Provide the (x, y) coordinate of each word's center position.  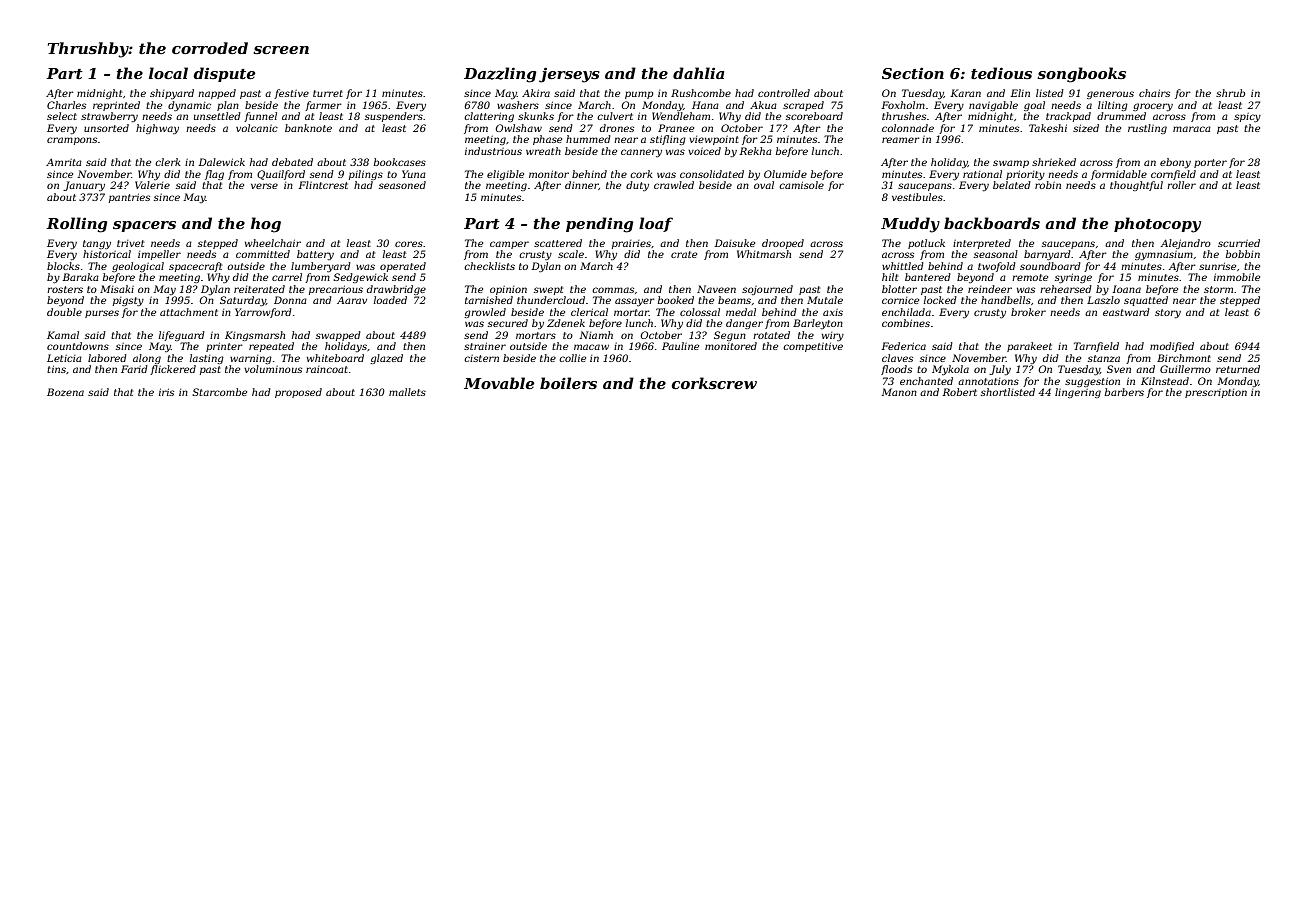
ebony (1175, 163)
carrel (287, 277)
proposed (298, 393)
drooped (783, 244)
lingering (1078, 393)
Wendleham (681, 116)
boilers (568, 383)
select (62, 116)
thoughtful (1136, 186)
